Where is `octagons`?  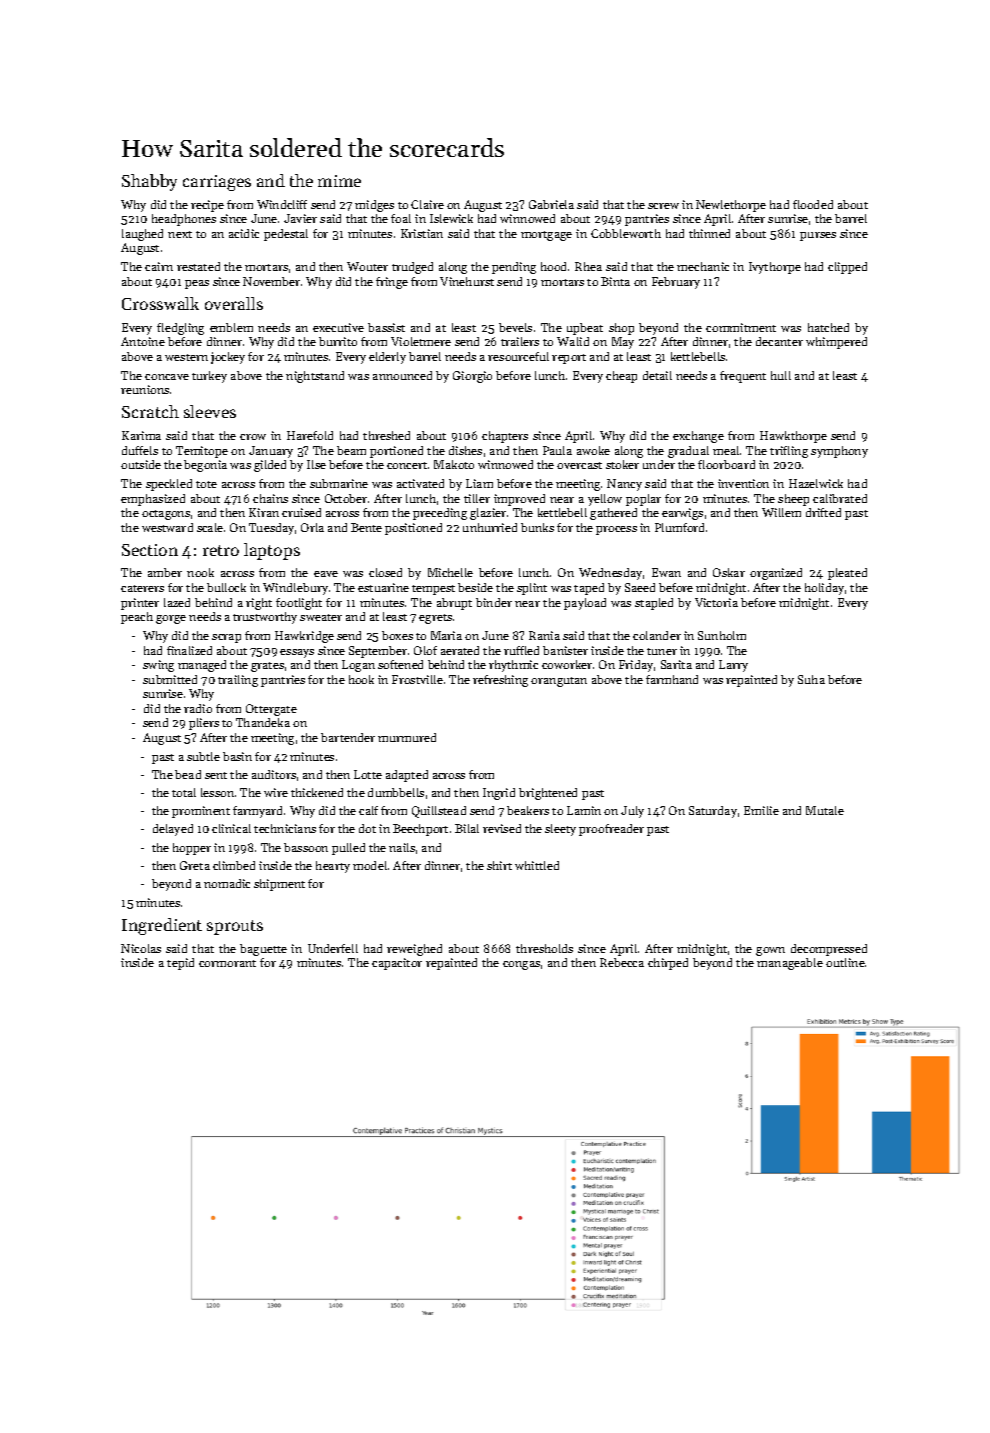
octagons is located at coordinates (166, 515).
